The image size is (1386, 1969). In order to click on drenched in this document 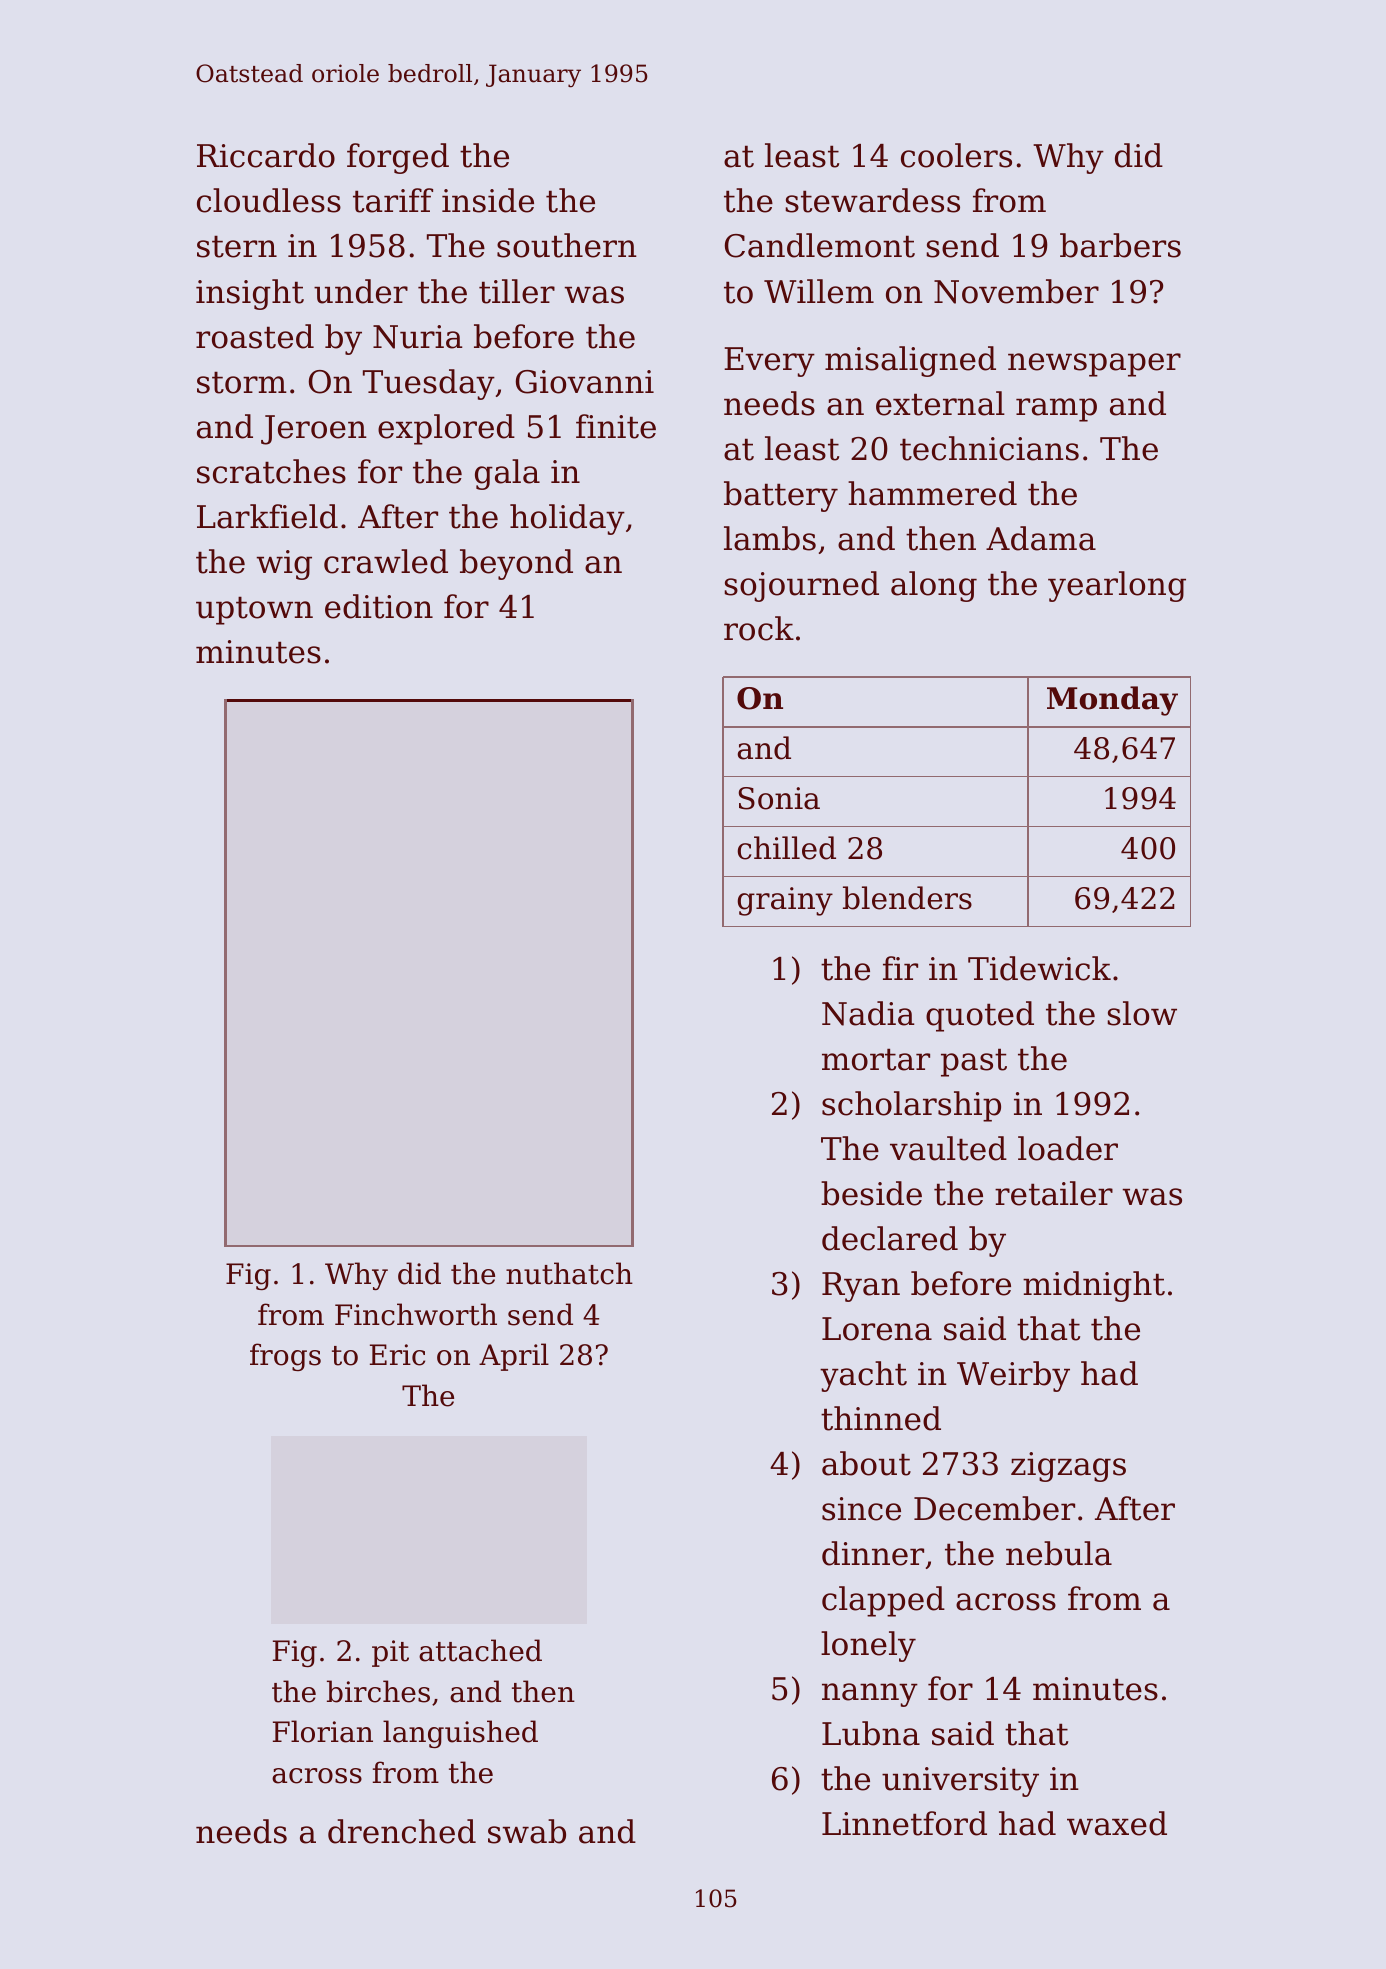, I will do `click(402, 1831)`.
